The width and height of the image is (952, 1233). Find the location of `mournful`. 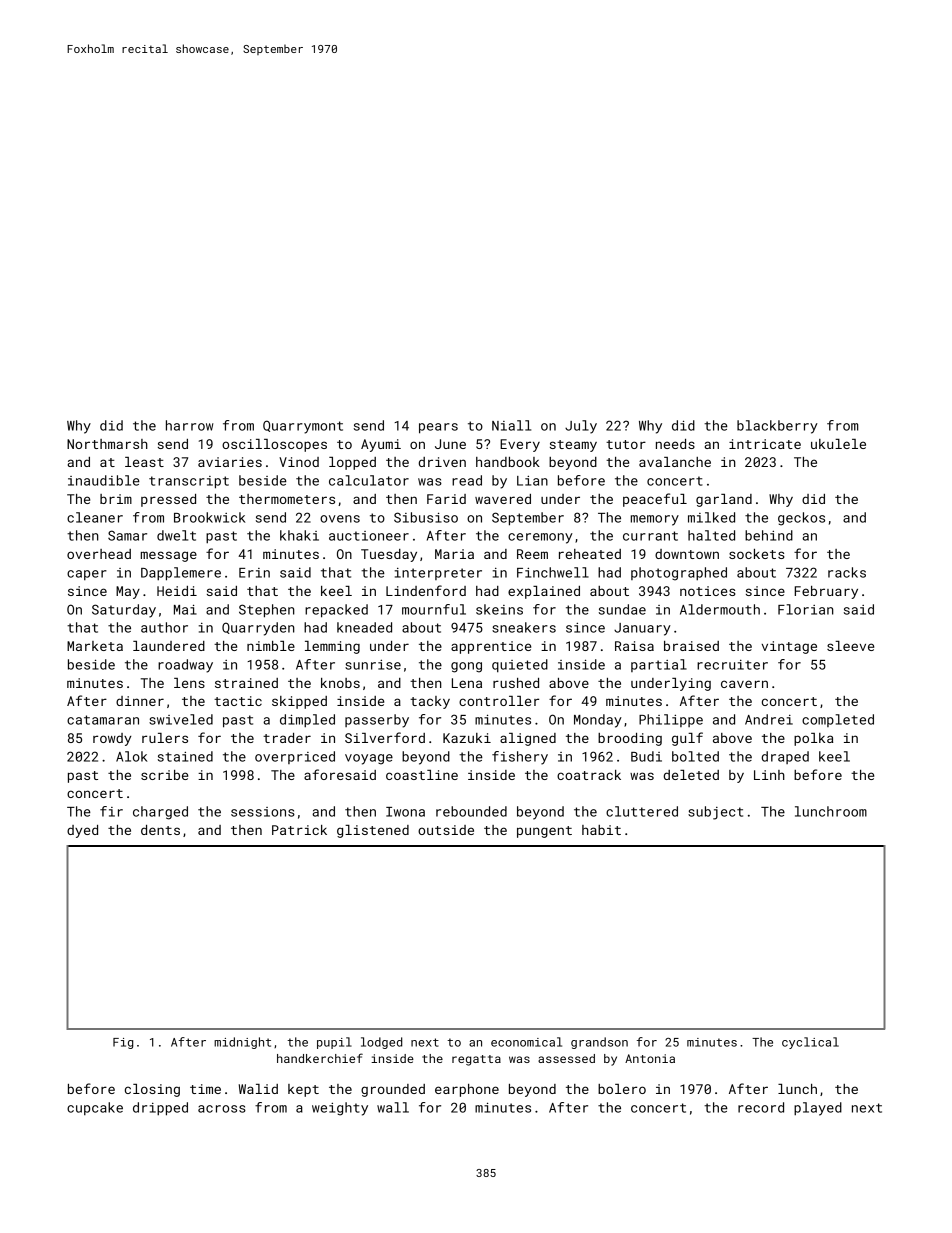

mournful is located at coordinates (434, 609).
